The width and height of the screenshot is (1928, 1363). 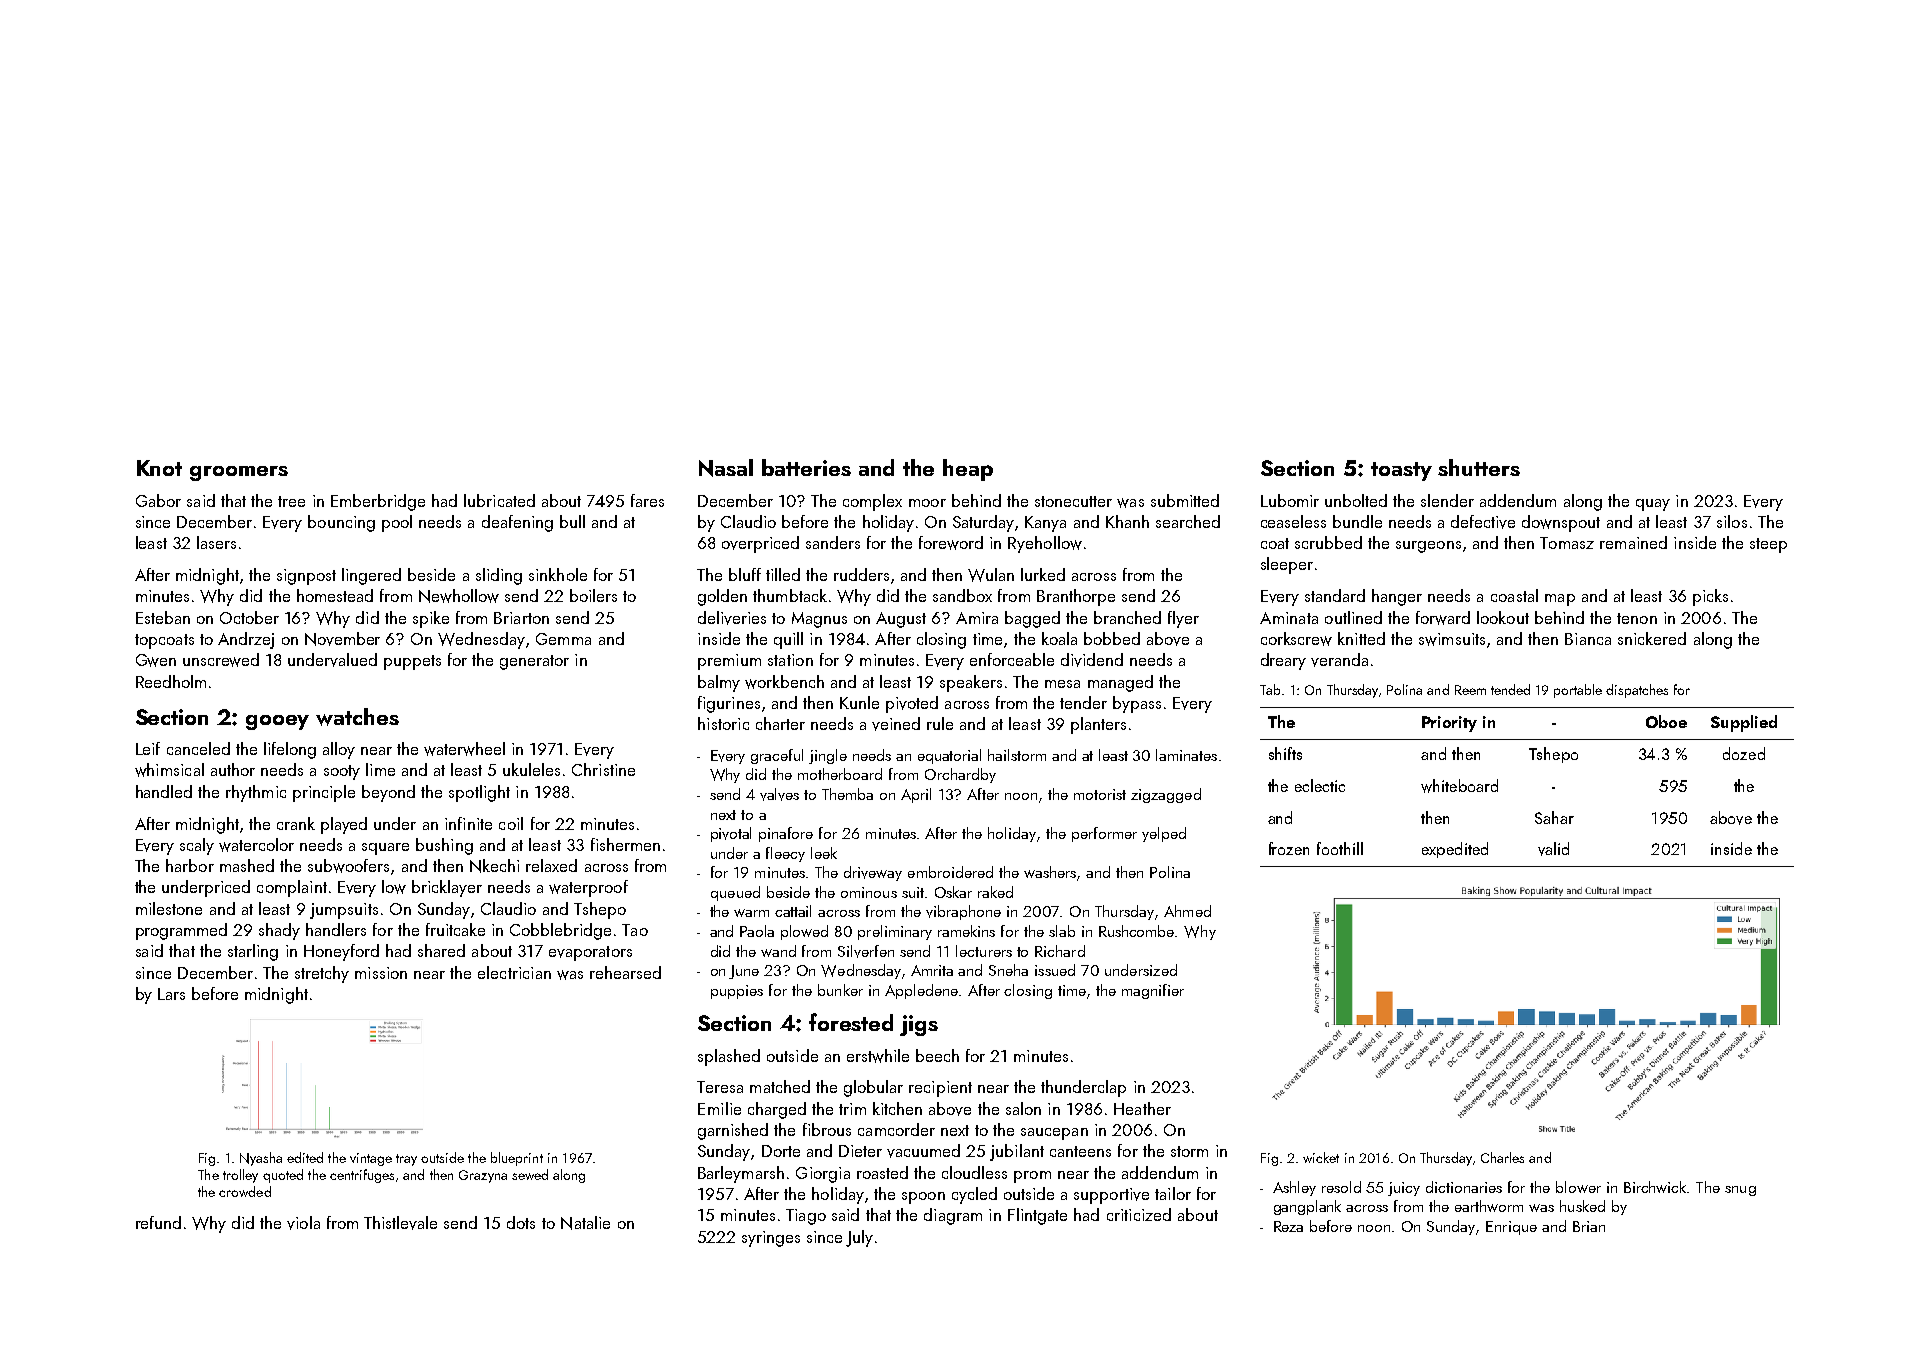 I want to click on batteries, so click(x=806, y=467).
